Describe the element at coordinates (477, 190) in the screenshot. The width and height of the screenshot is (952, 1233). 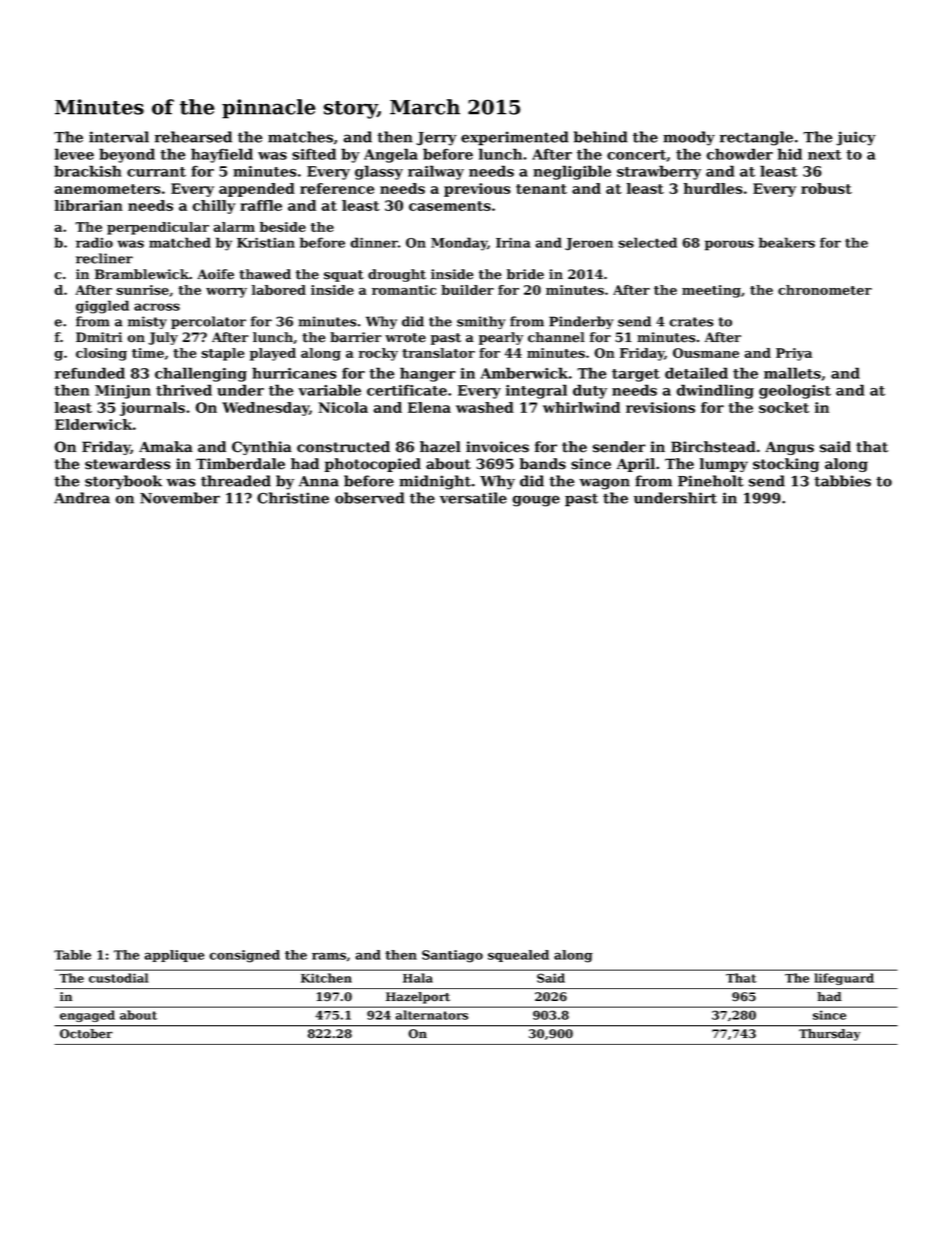
I see `previous` at that location.
